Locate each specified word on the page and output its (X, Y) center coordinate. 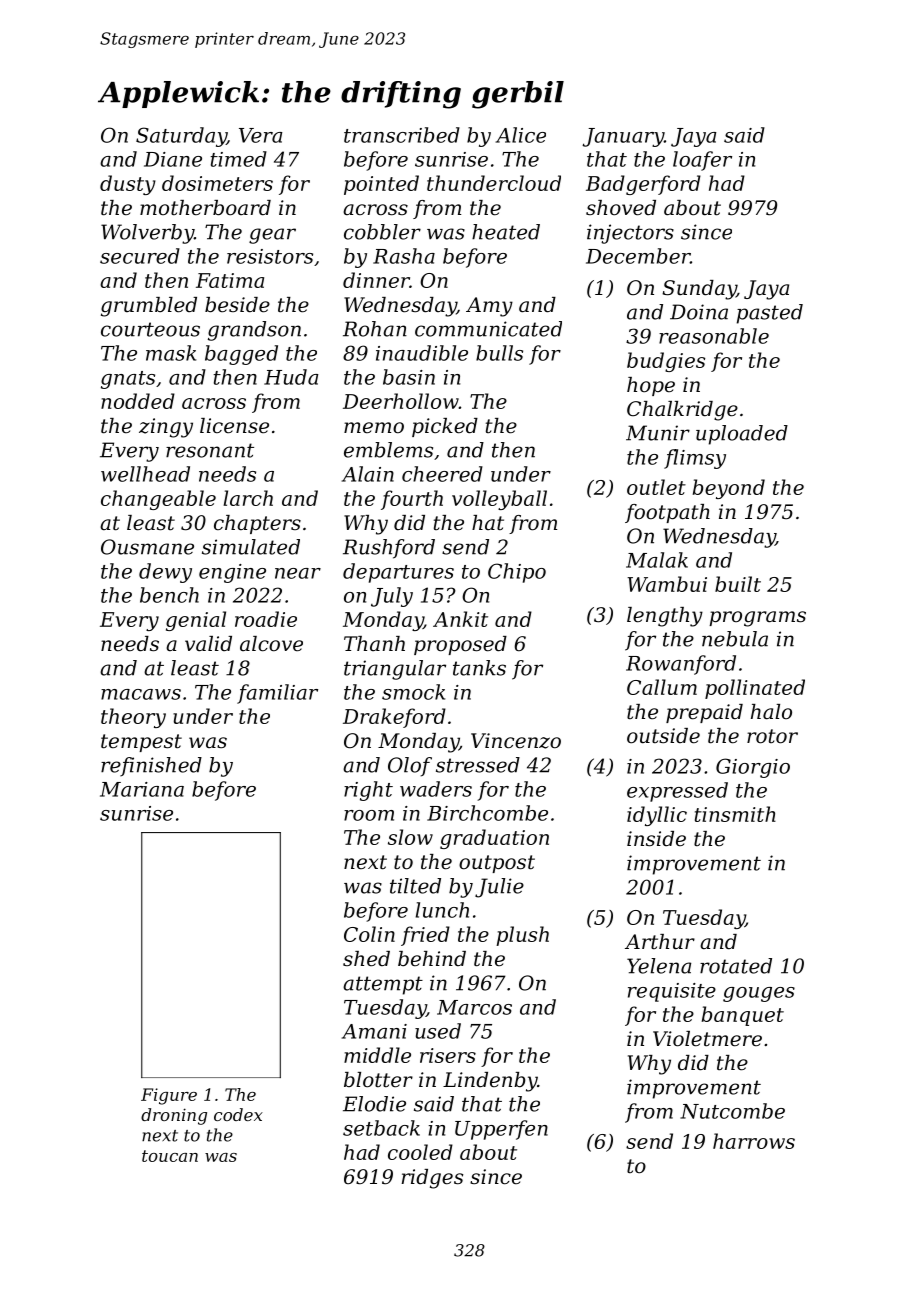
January (623, 137)
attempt (383, 985)
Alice (521, 135)
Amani (374, 1031)
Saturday (181, 137)
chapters (257, 524)
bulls (499, 353)
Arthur (660, 942)
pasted (770, 314)
